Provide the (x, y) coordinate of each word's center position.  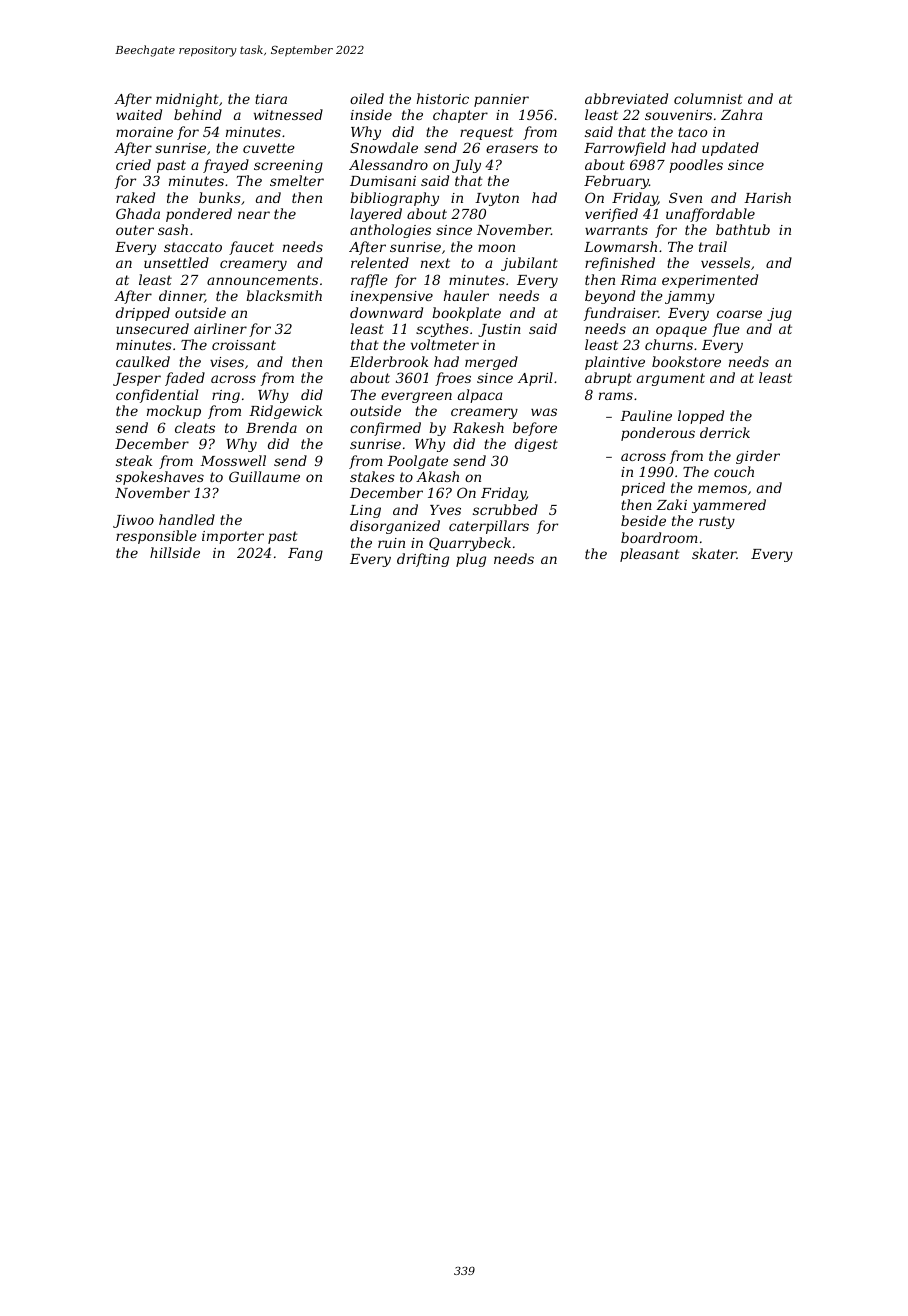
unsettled (176, 262)
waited (139, 114)
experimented (710, 281)
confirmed (385, 429)
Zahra (741, 114)
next (435, 263)
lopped (701, 417)
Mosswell (233, 460)
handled (187, 519)
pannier (501, 100)
